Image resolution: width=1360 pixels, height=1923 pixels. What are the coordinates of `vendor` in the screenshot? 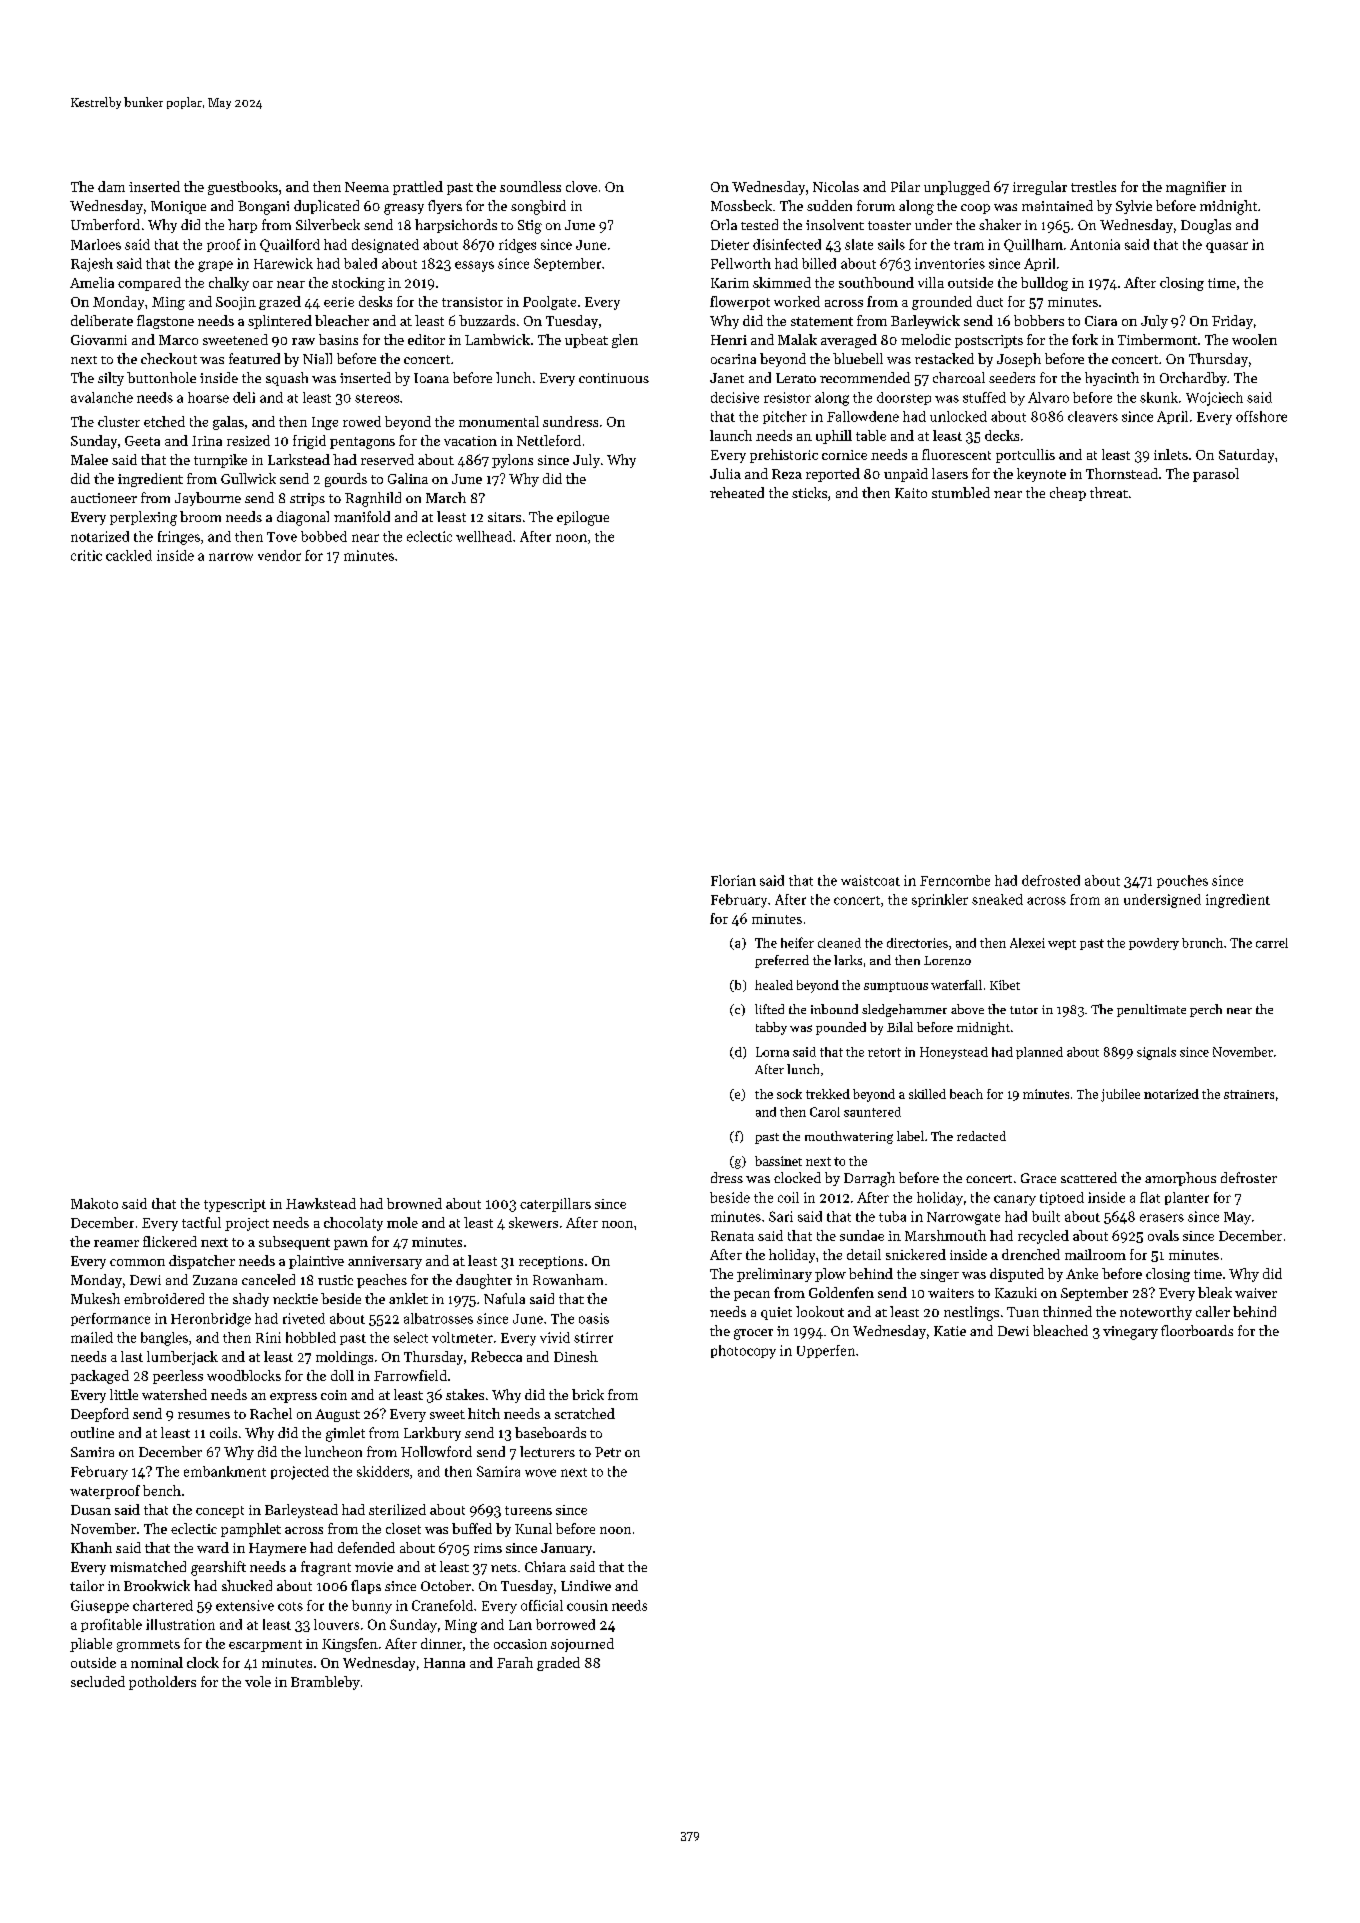 It's located at (279, 555).
